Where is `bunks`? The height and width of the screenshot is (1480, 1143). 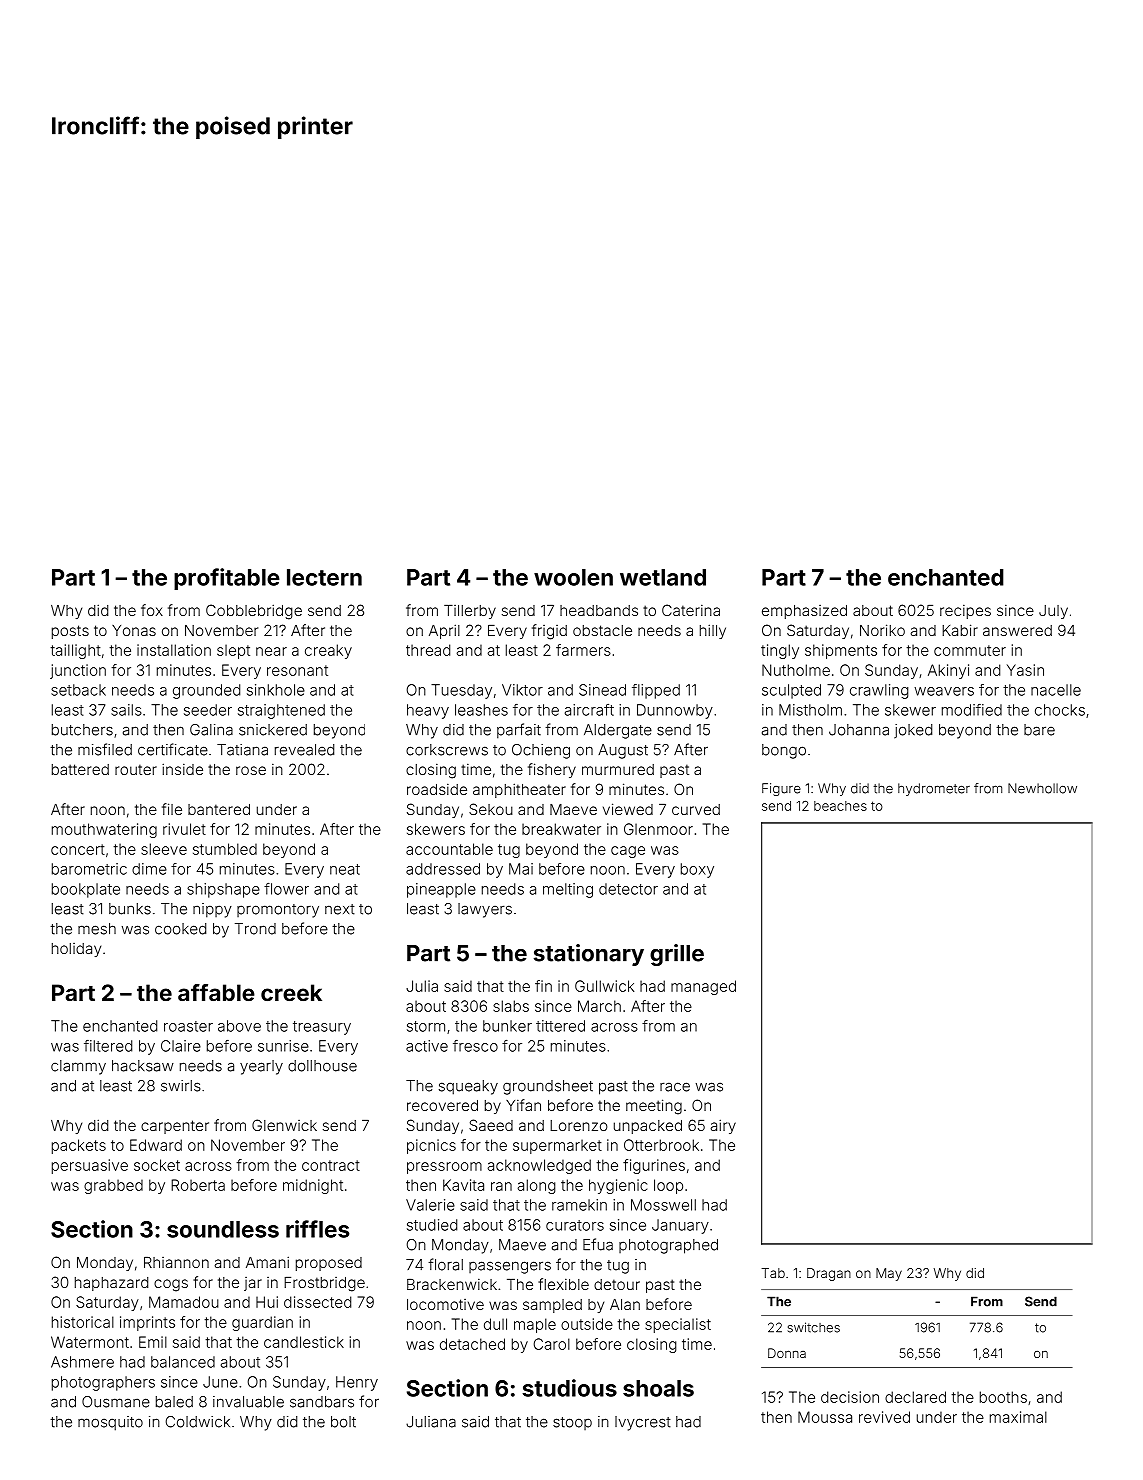 bunks is located at coordinates (130, 909).
